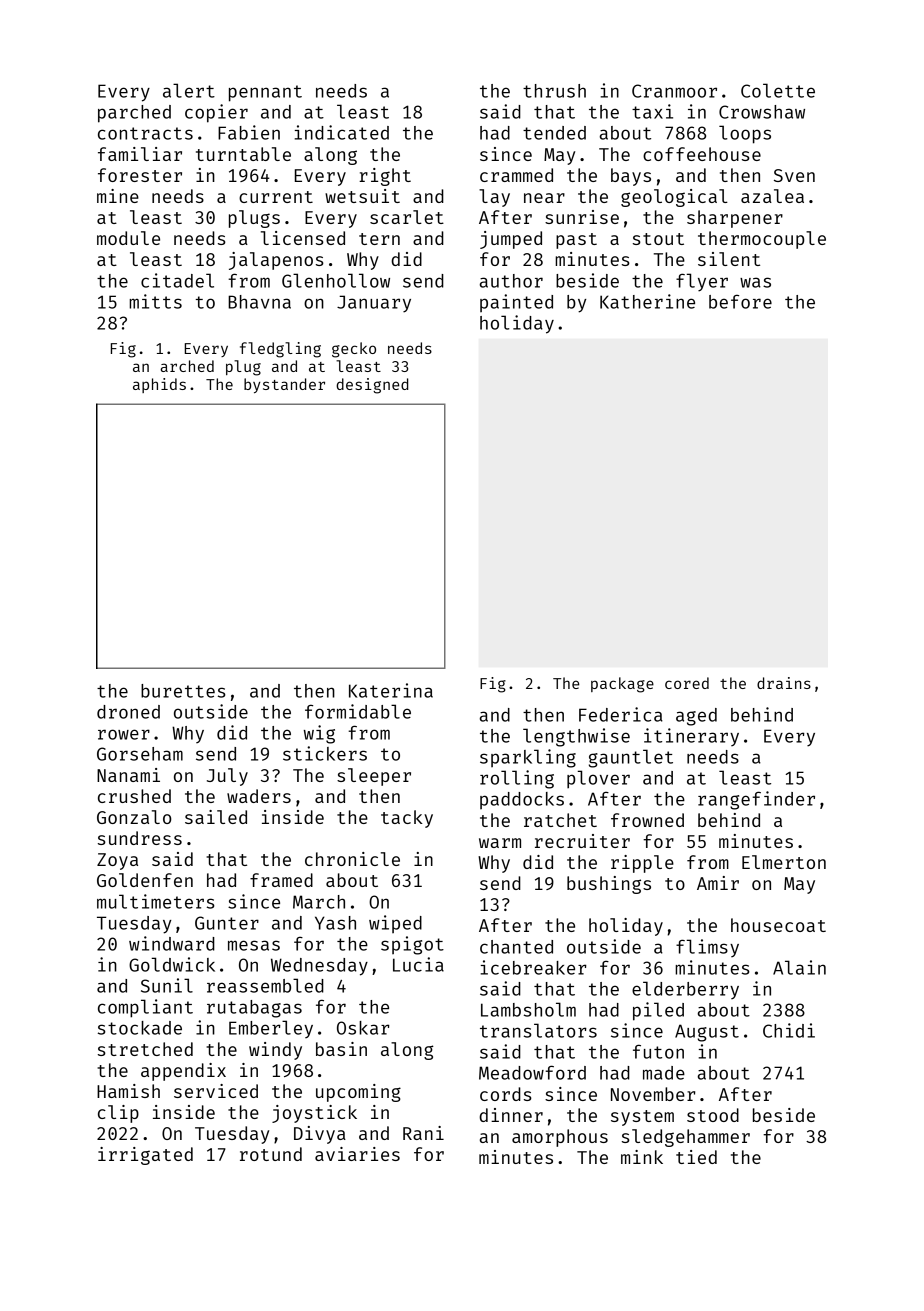  Describe the element at coordinates (794, 175) in the screenshot. I see `Sven` at that location.
